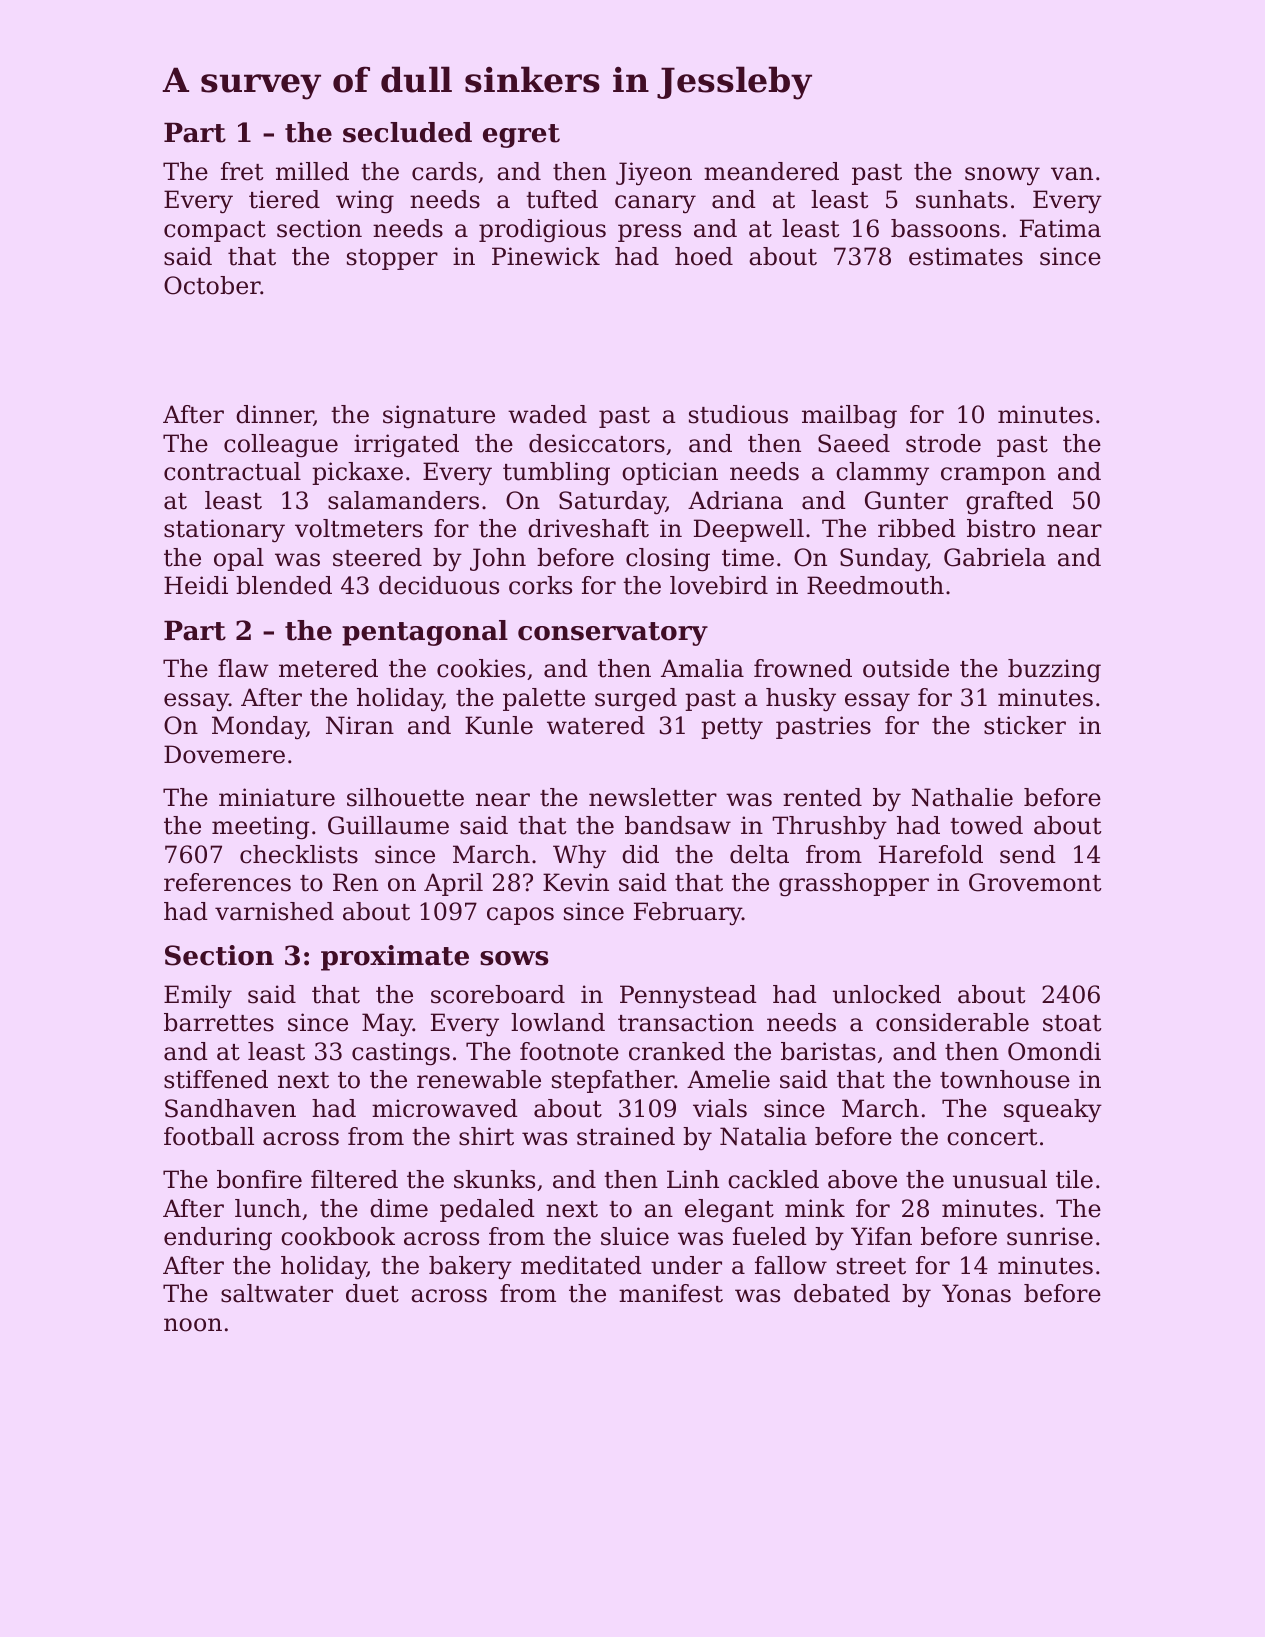 The height and width of the screenshot is (1637, 1265). Describe the element at coordinates (556, 474) in the screenshot. I see `tumbling` at that location.
